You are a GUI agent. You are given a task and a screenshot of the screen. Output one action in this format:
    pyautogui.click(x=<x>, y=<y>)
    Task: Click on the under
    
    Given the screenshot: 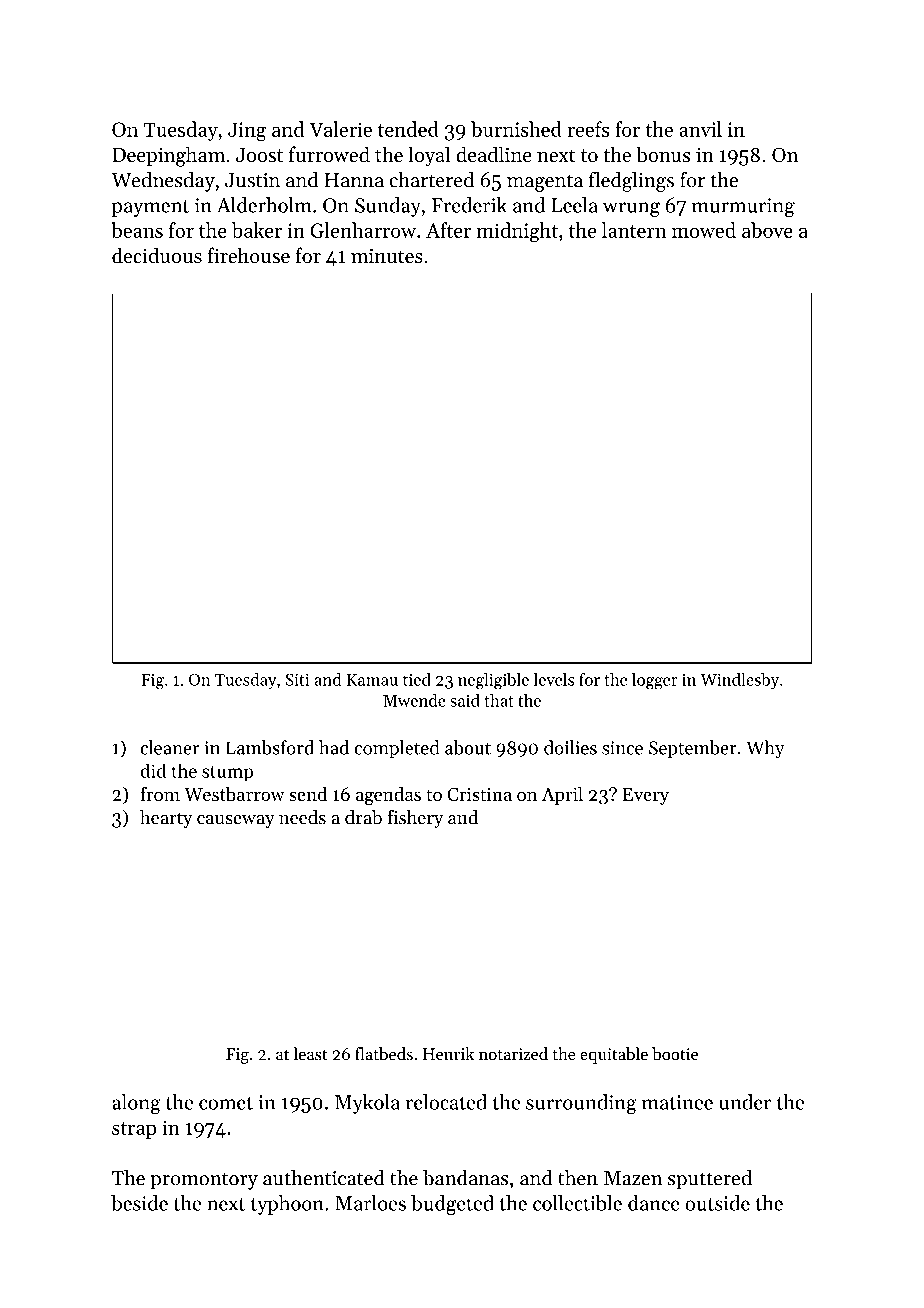 What is the action you would take?
    pyautogui.click(x=745, y=1102)
